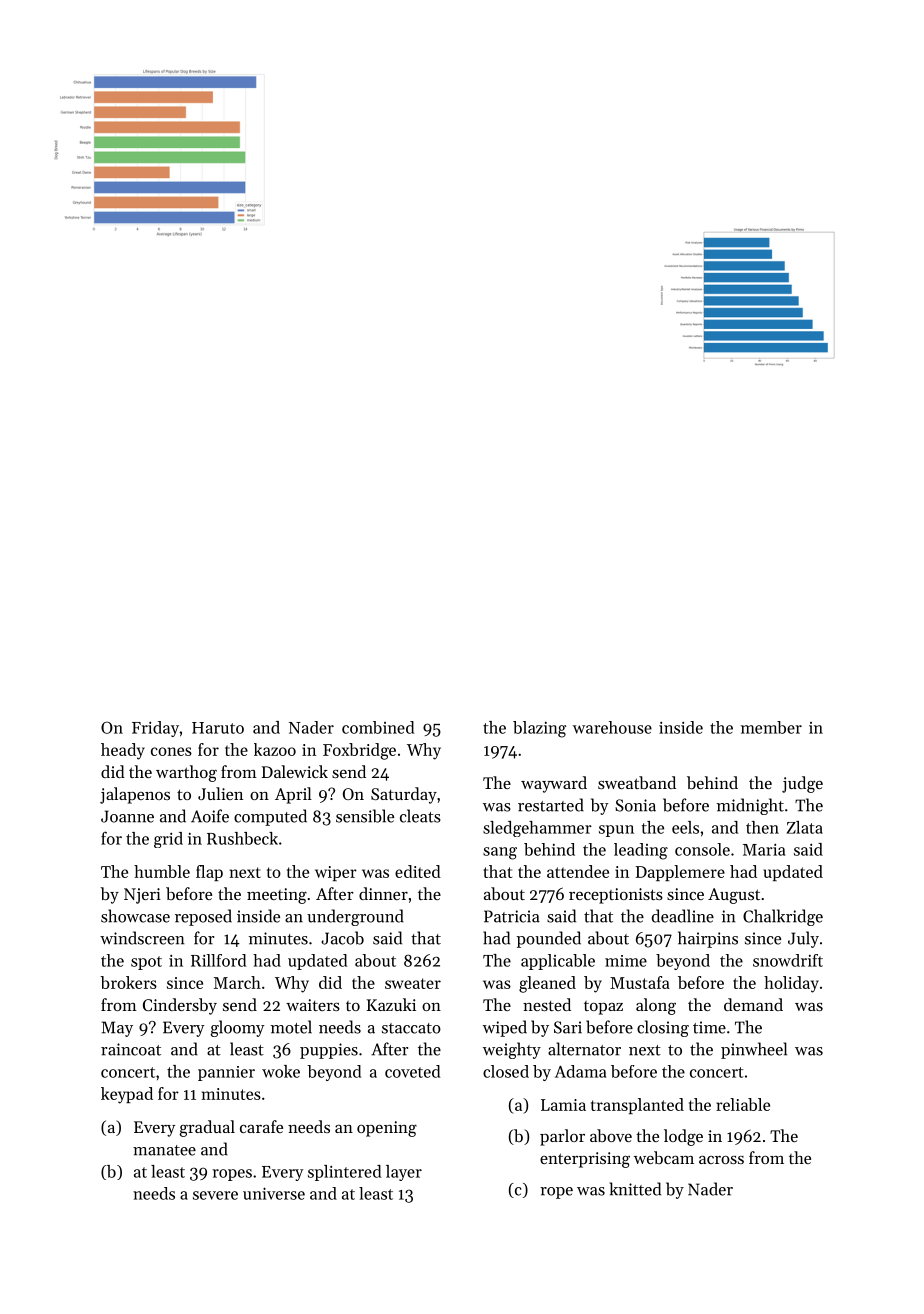 This screenshot has width=924, height=1314. I want to click on knitted, so click(635, 1189).
